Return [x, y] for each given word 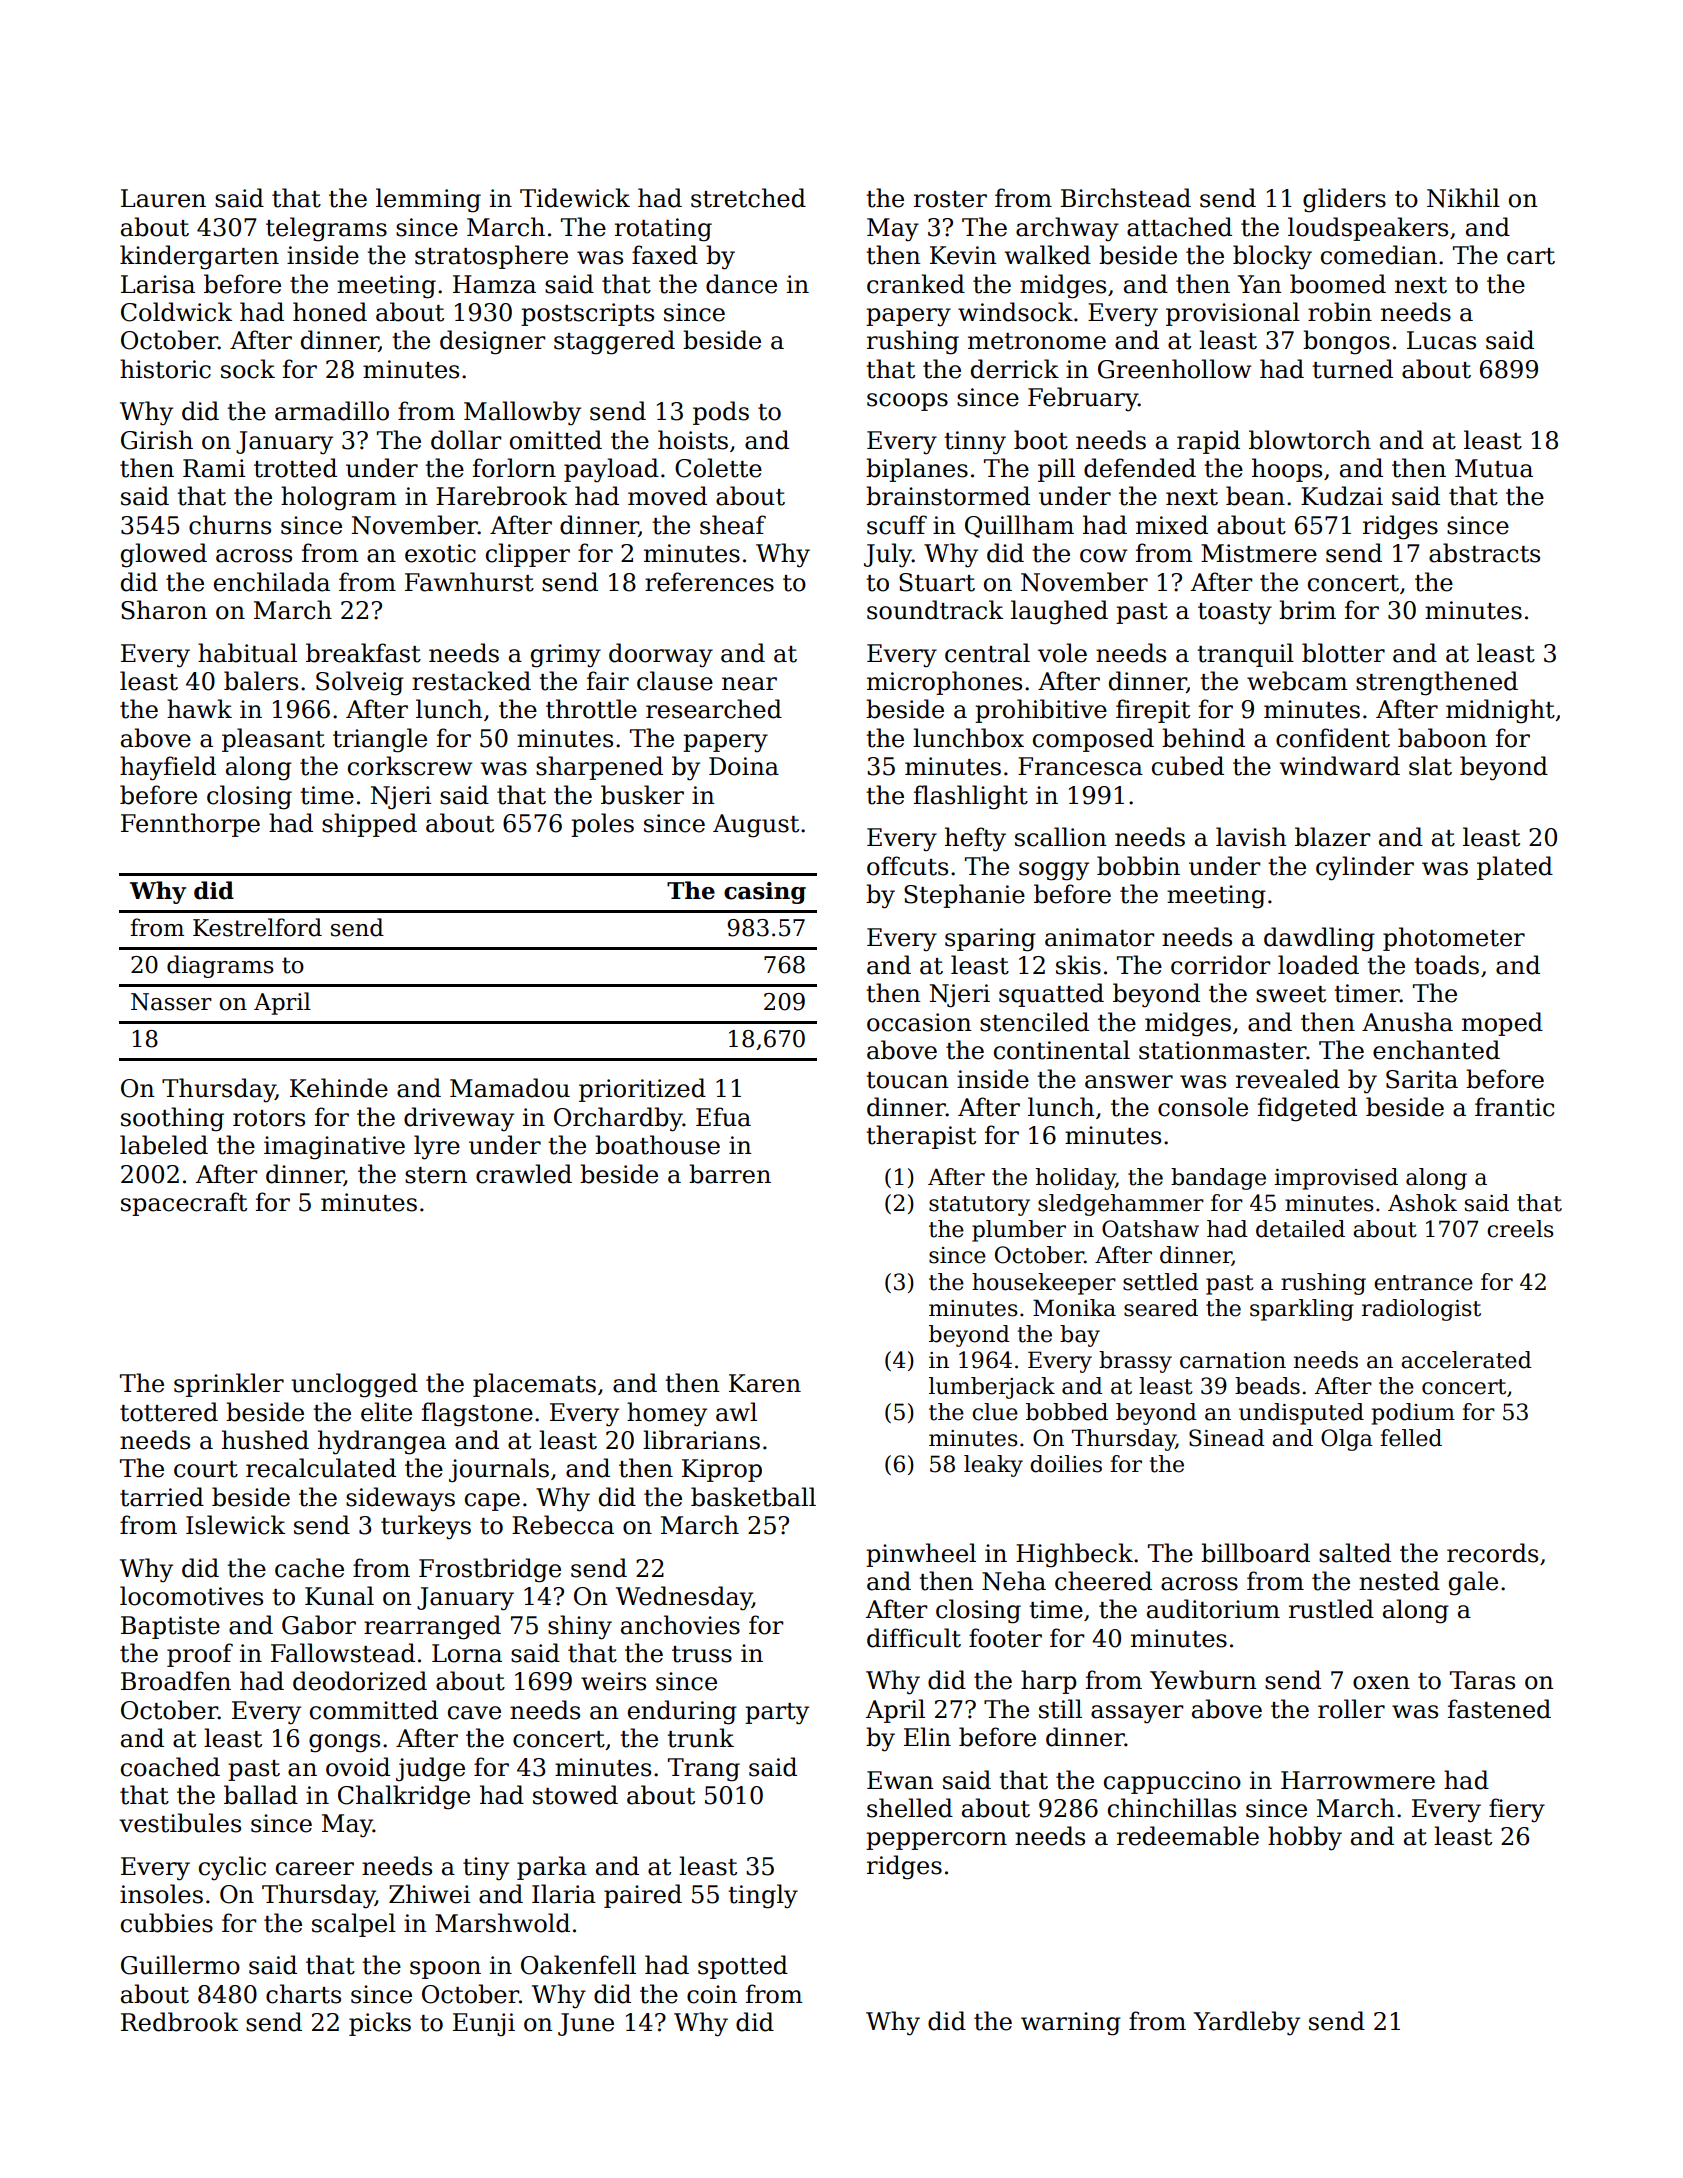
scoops [907, 402]
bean [1255, 496]
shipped [369, 825]
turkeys [426, 1527]
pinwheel [921, 1555]
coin [712, 1994]
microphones [944, 683]
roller [1351, 1709]
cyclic [232, 1868]
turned [1352, 369]
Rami [214, 468]
